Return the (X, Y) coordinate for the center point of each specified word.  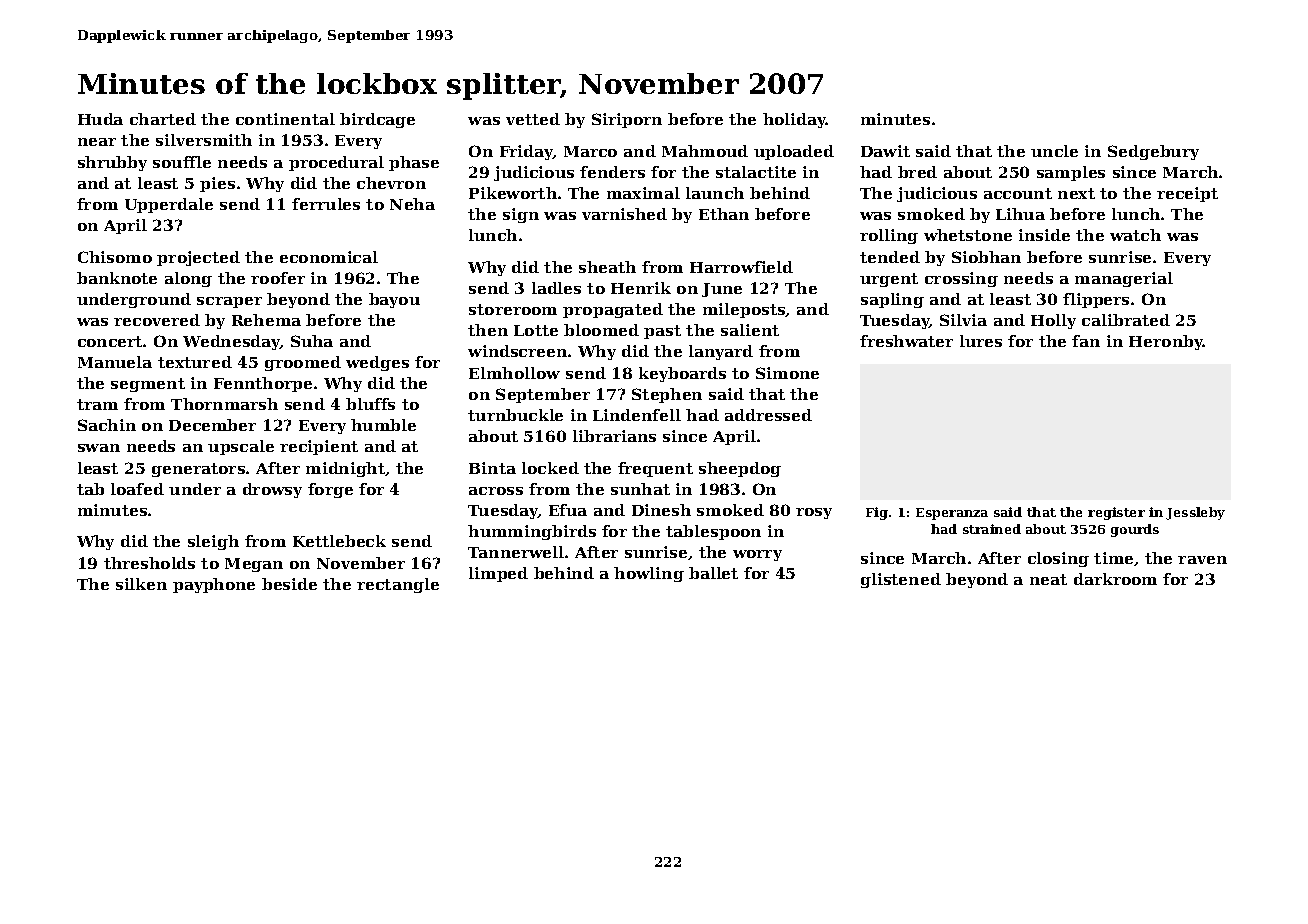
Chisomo (115, 257)
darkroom (1115, 579)
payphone (214, 585)
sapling (892, 300)
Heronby (1166, 342)
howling (649, 574)
